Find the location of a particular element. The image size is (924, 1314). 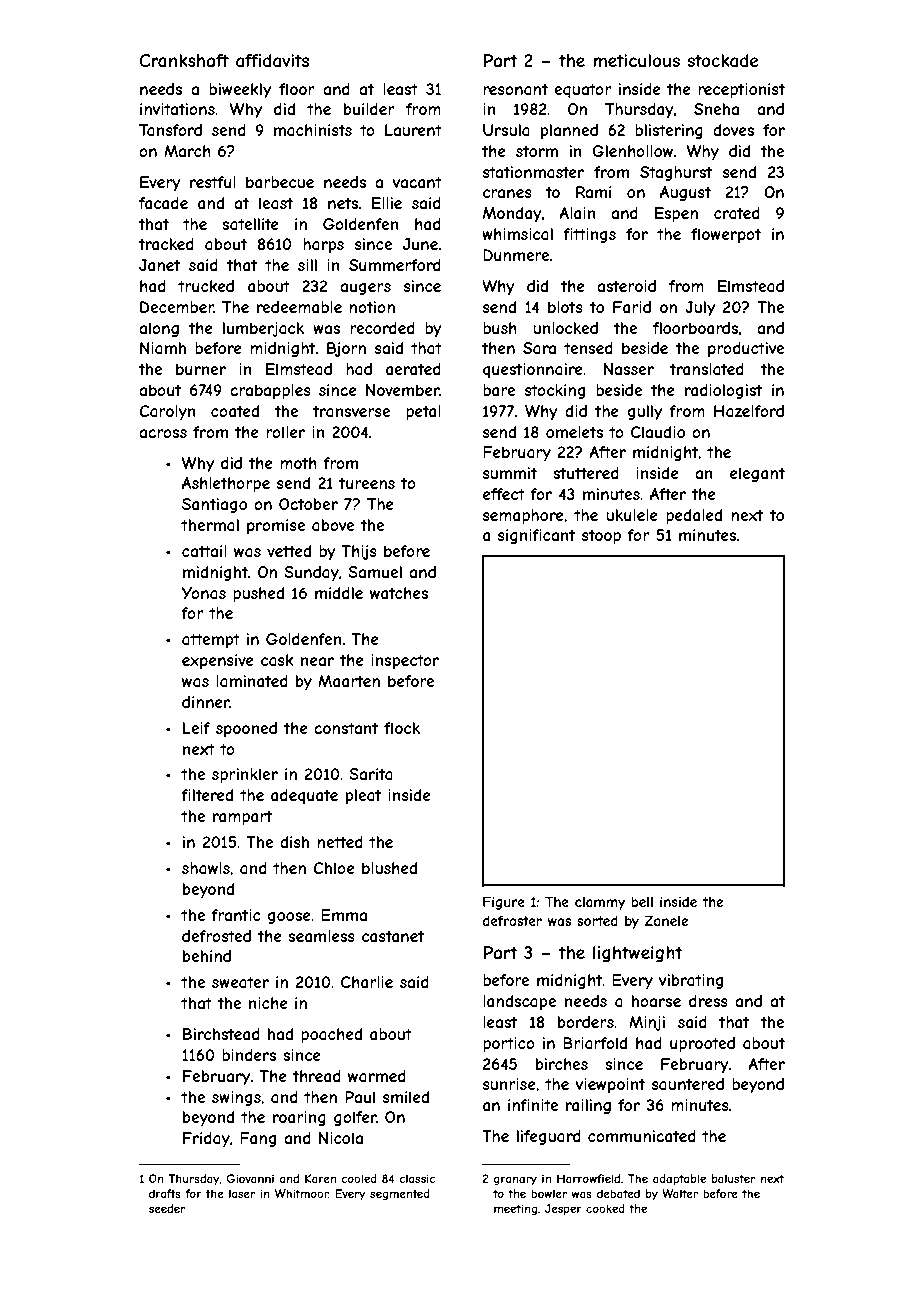

shawls is located at coordinates (206, 868).
